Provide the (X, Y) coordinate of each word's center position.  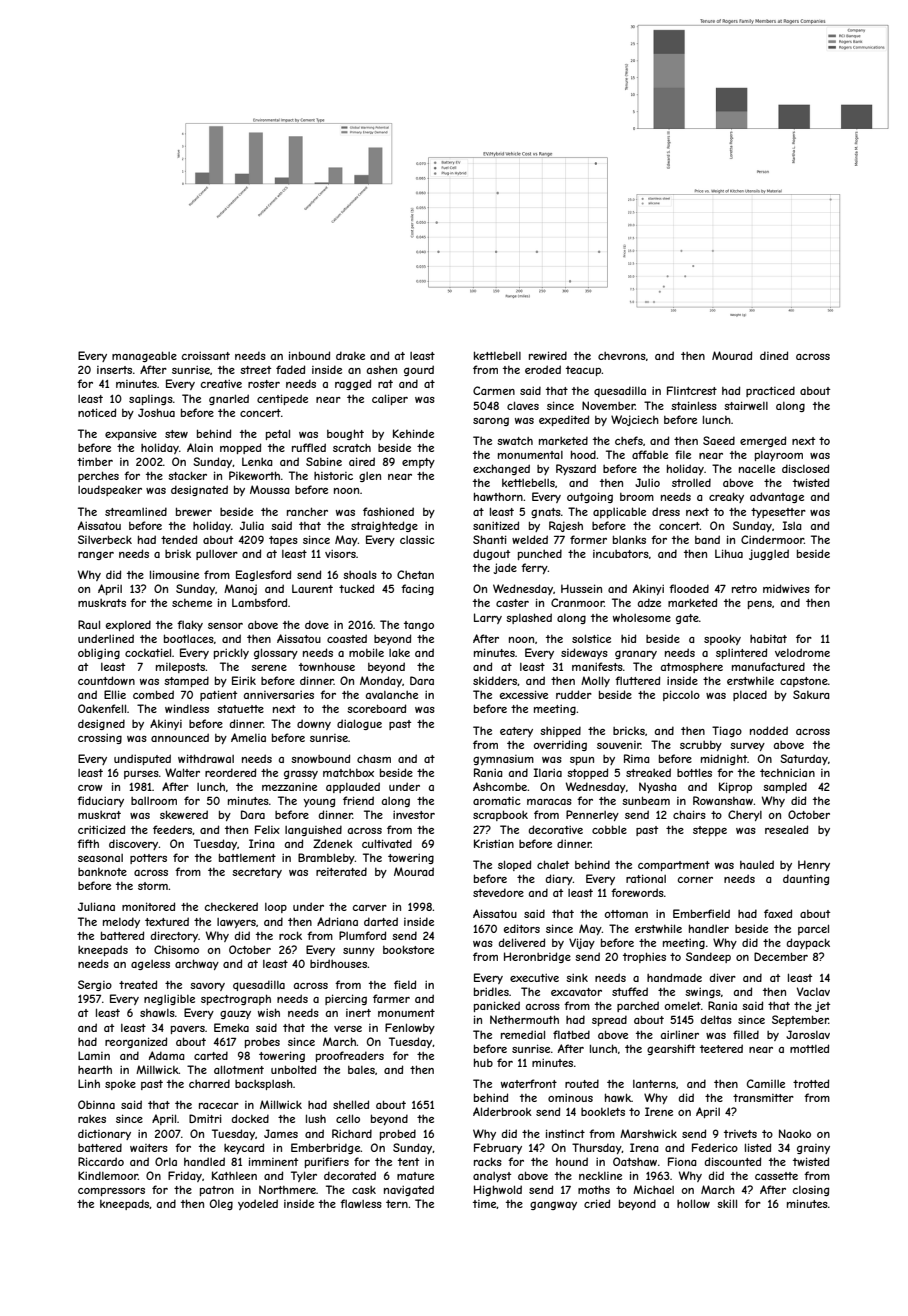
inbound (309, 355)
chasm (374, 758)
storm (153, 886)
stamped (186, 681)
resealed (786, 829)
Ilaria (547, 772)
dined (774, 355)
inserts (114, 370)
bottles (694, 772)
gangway (553, 1206)
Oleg (221, 1204)
